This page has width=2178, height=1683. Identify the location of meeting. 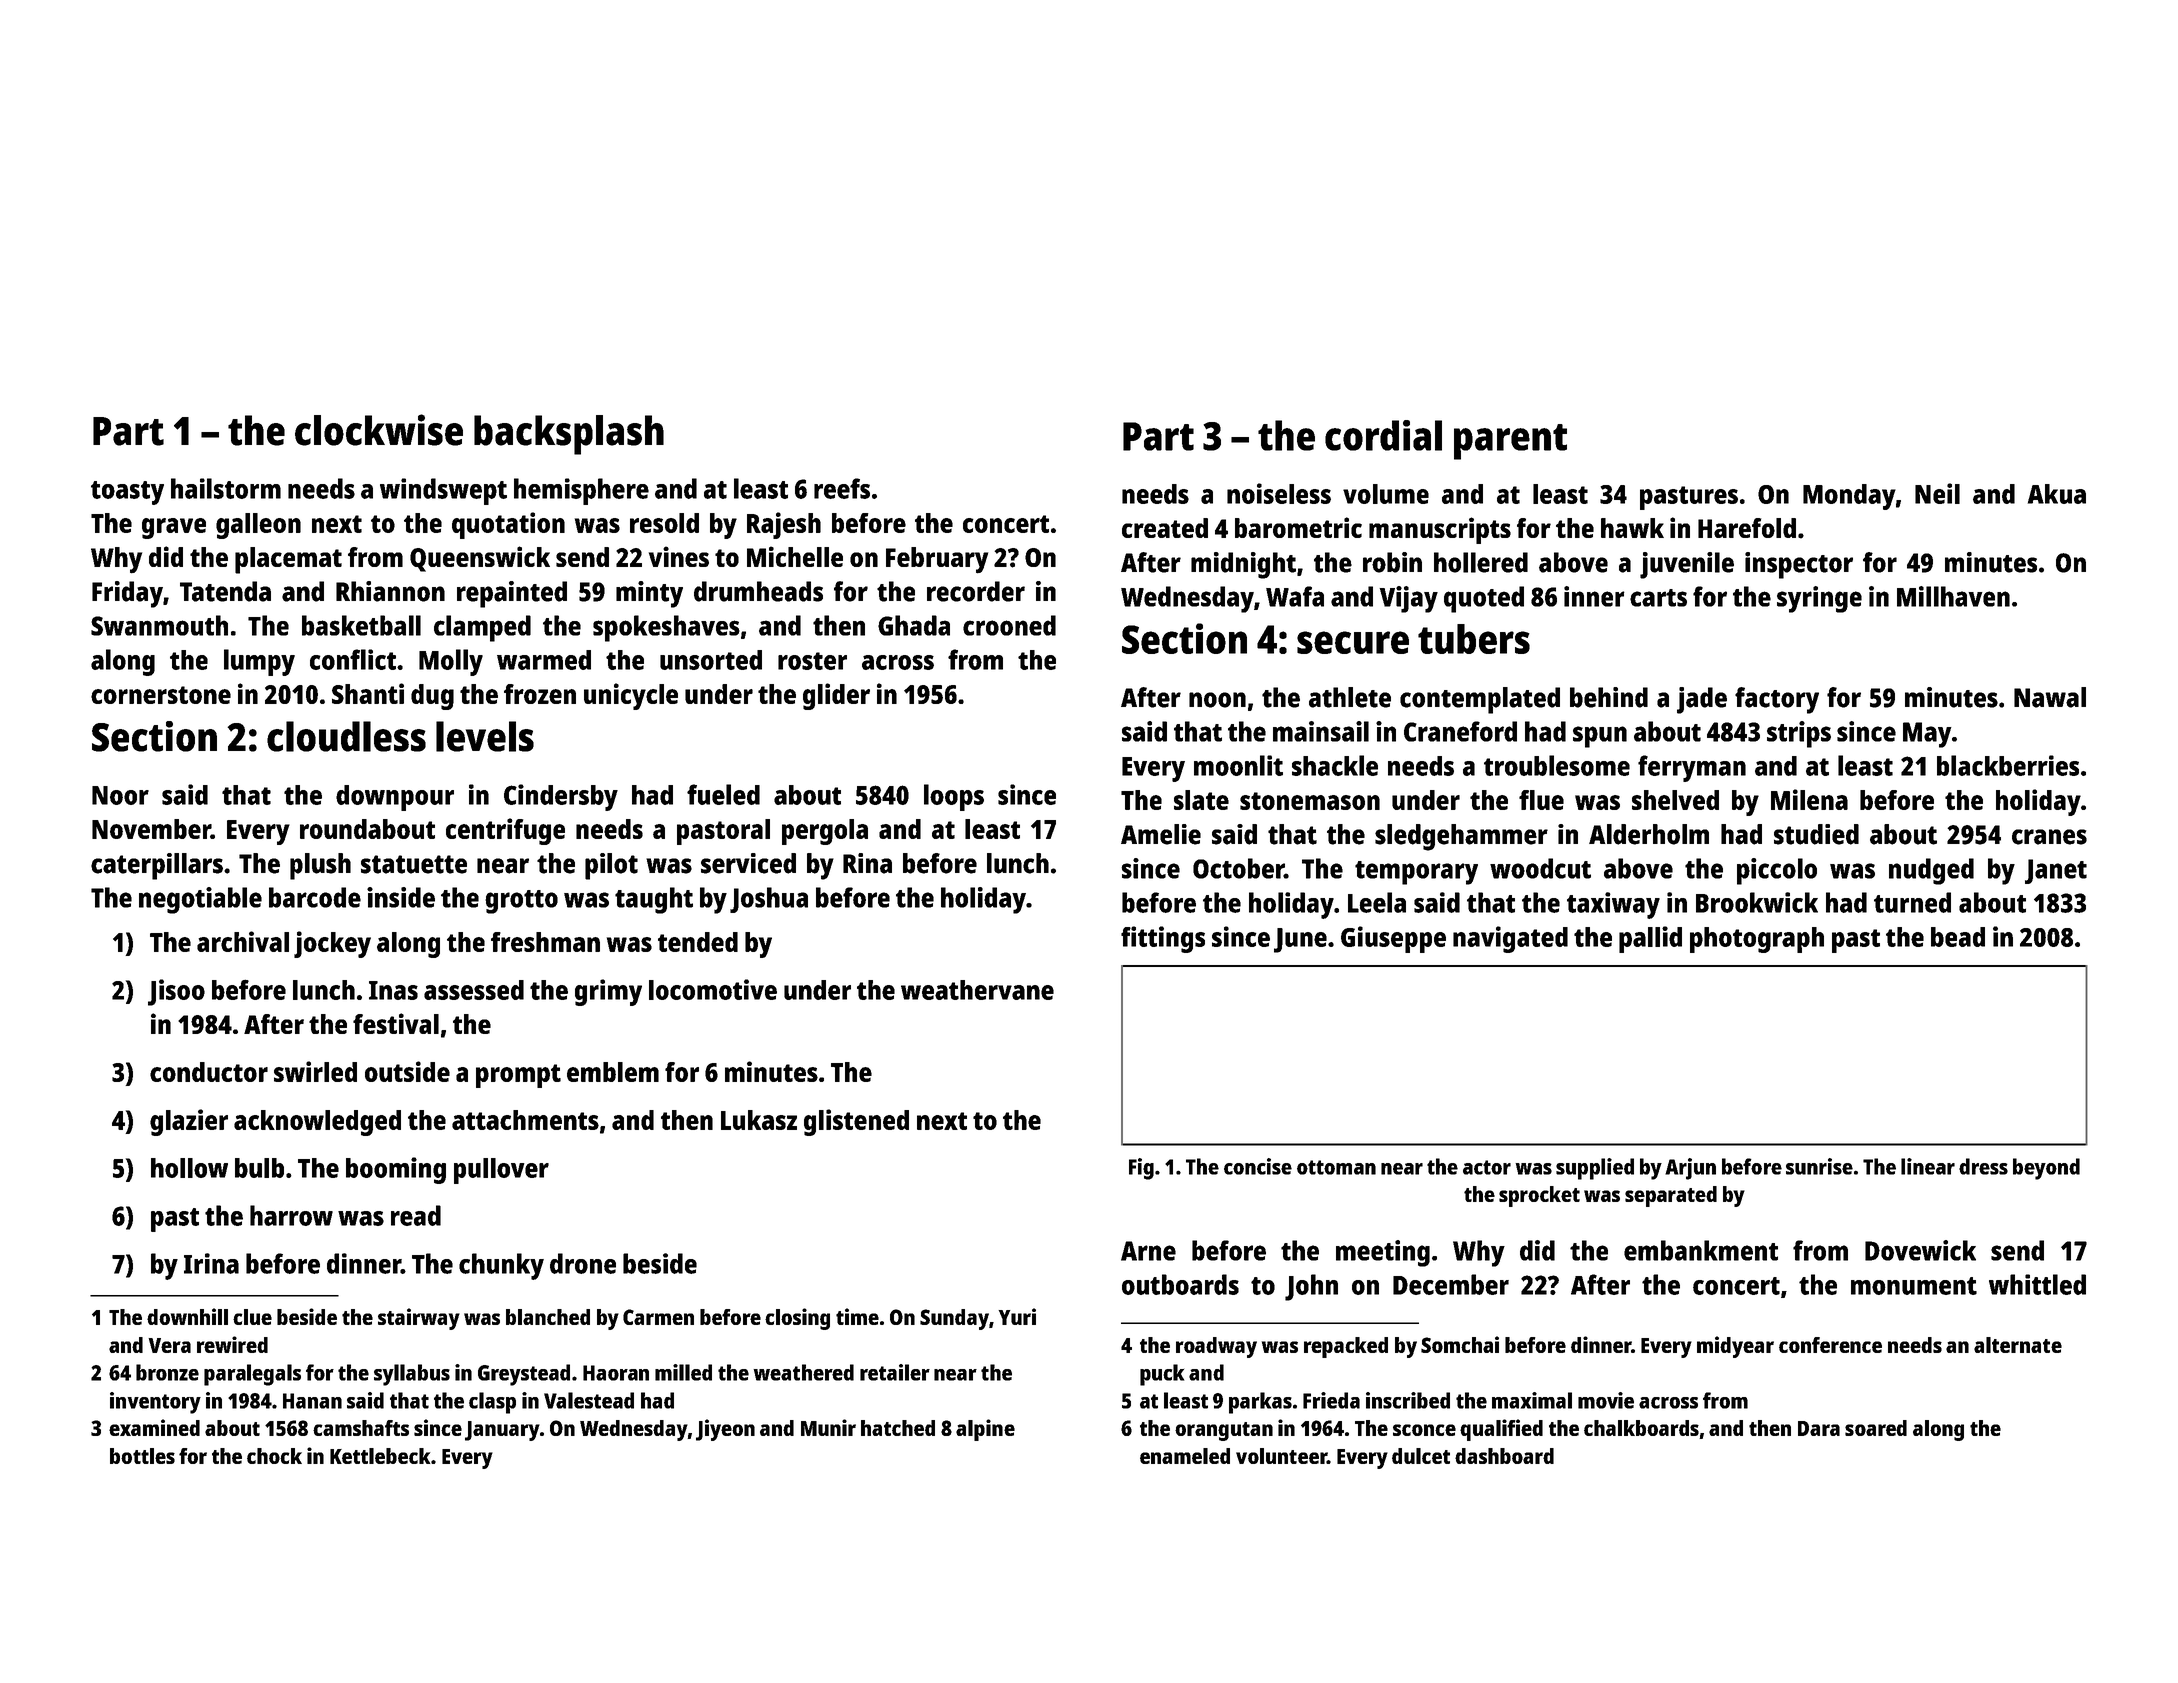
(1383, 1253).
